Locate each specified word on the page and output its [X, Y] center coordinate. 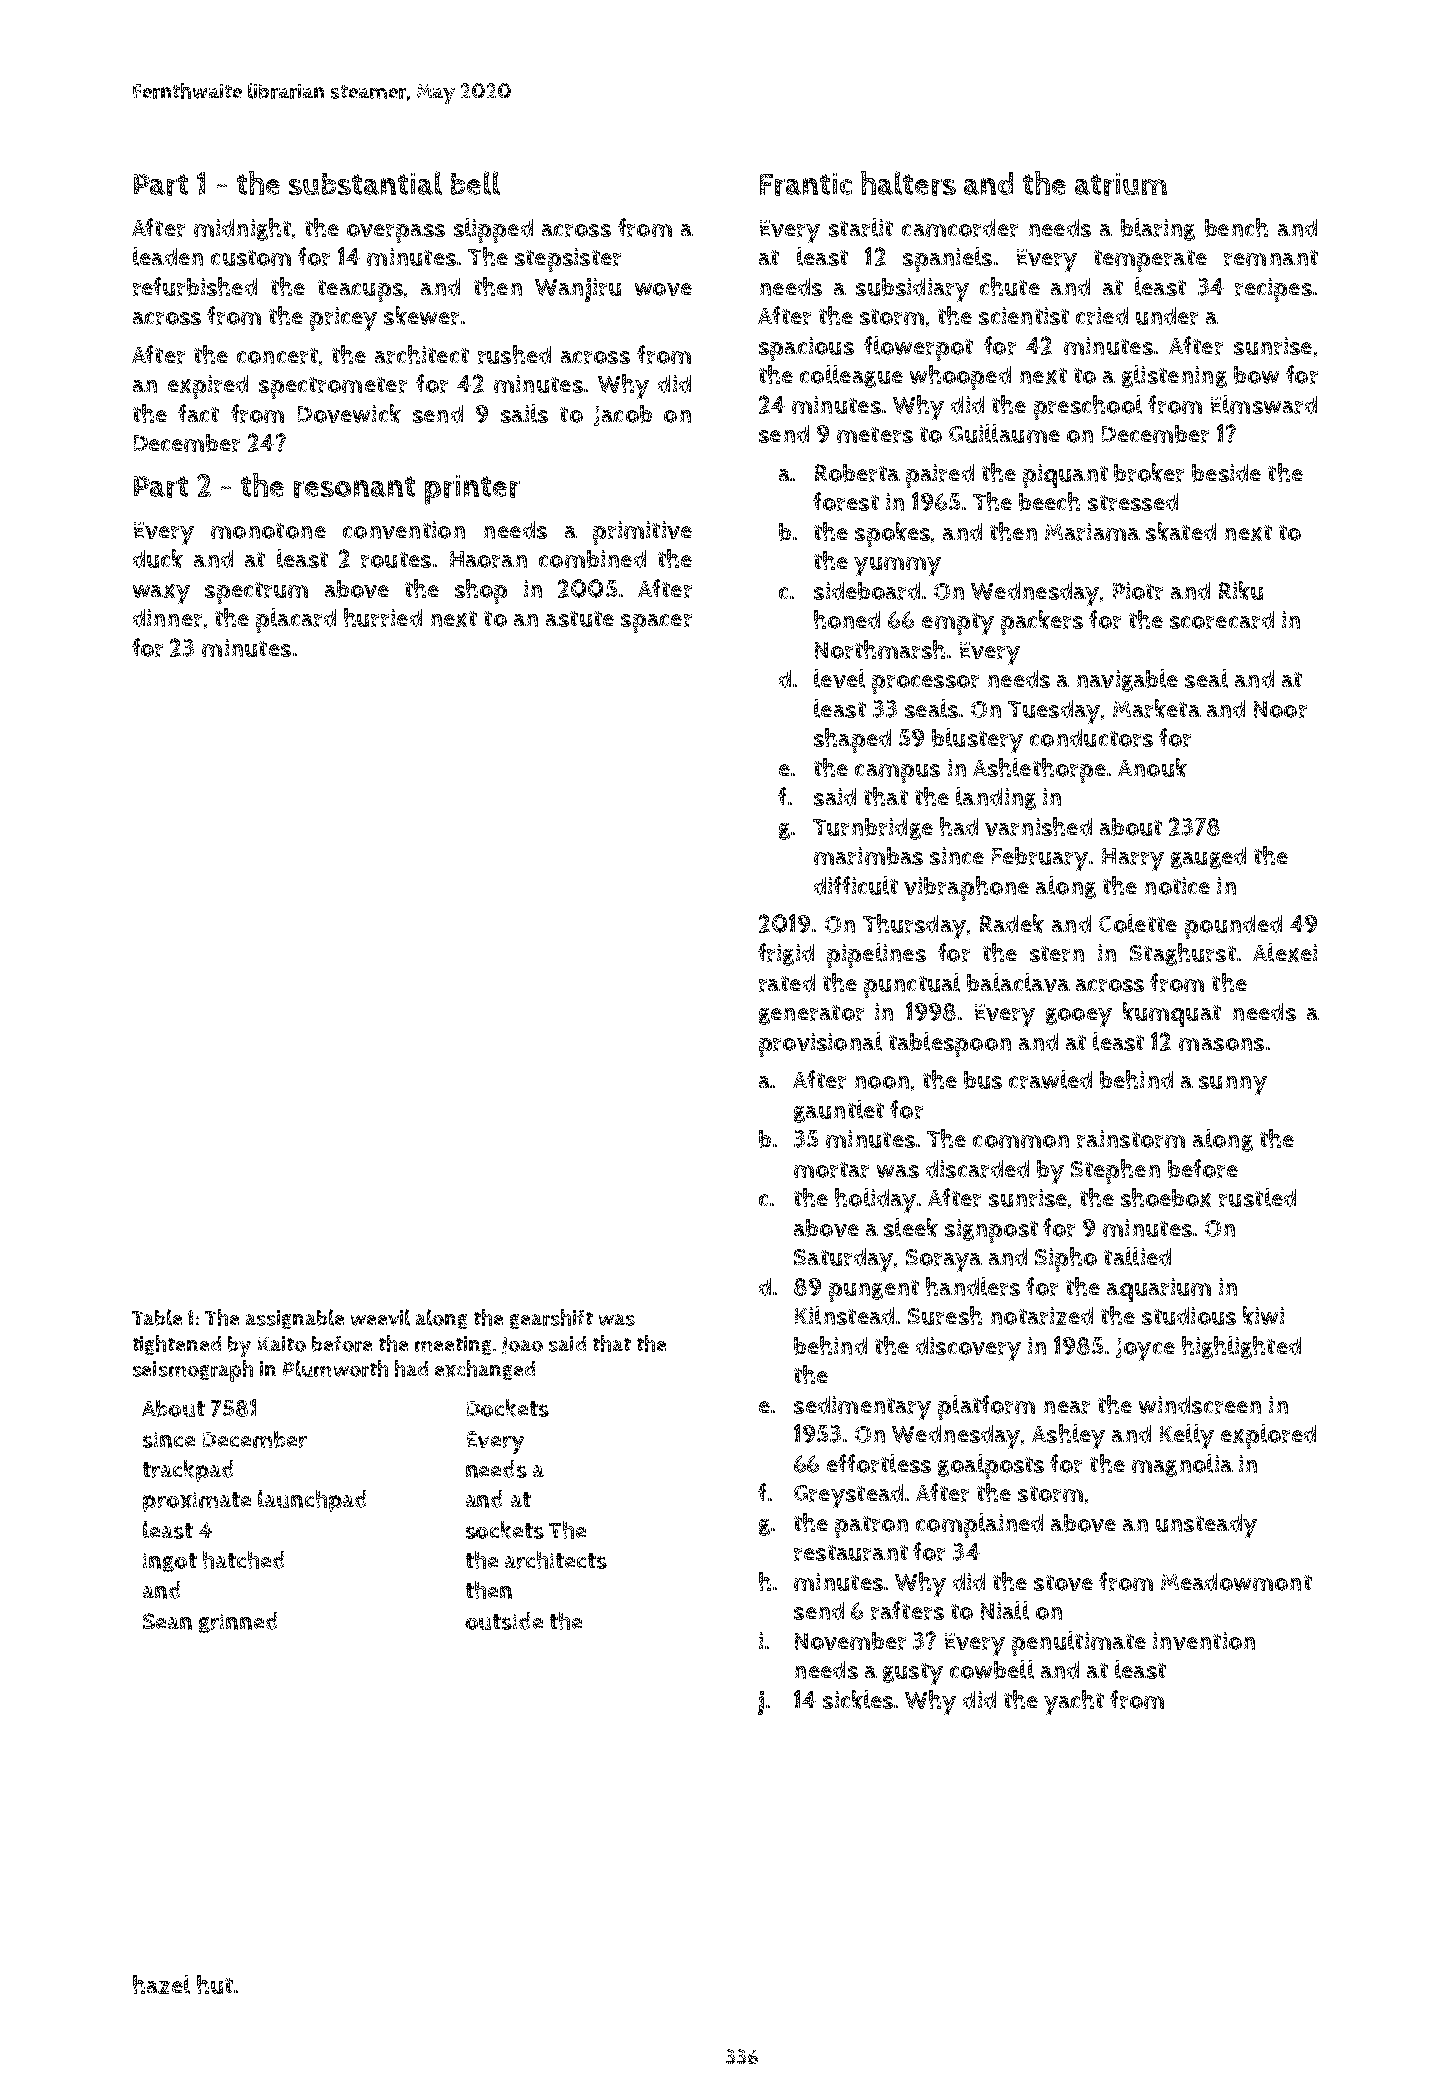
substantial [365, 183]
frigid [786, 954]
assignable [295, 1319]
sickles [859, 1699]
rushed [514, 354]
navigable [1127, 680]
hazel [161, 1984]
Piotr [1138, 591]
